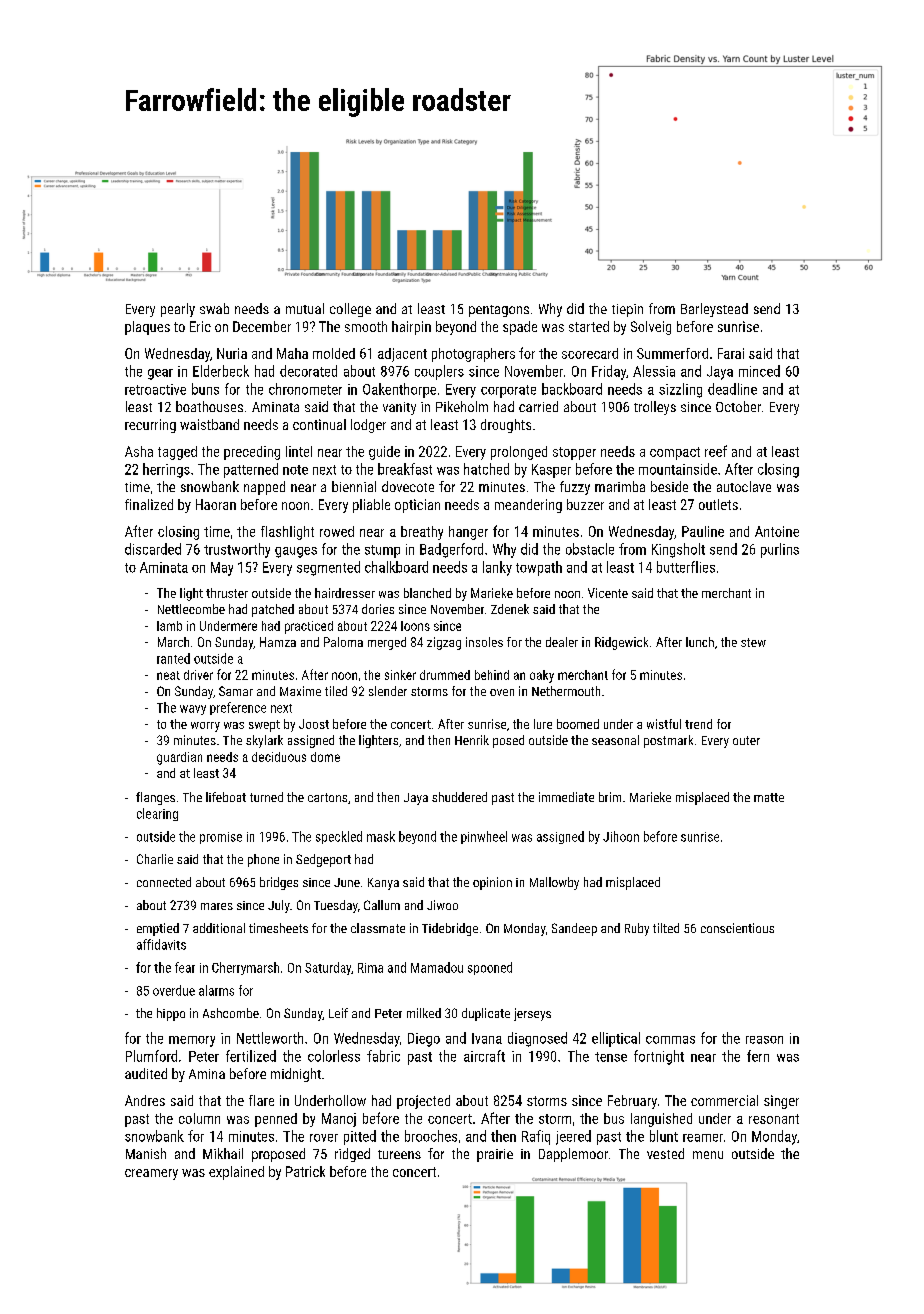 This screenshot has height=1314, width=924. I want to click on pentagons, so click(499, 311).
